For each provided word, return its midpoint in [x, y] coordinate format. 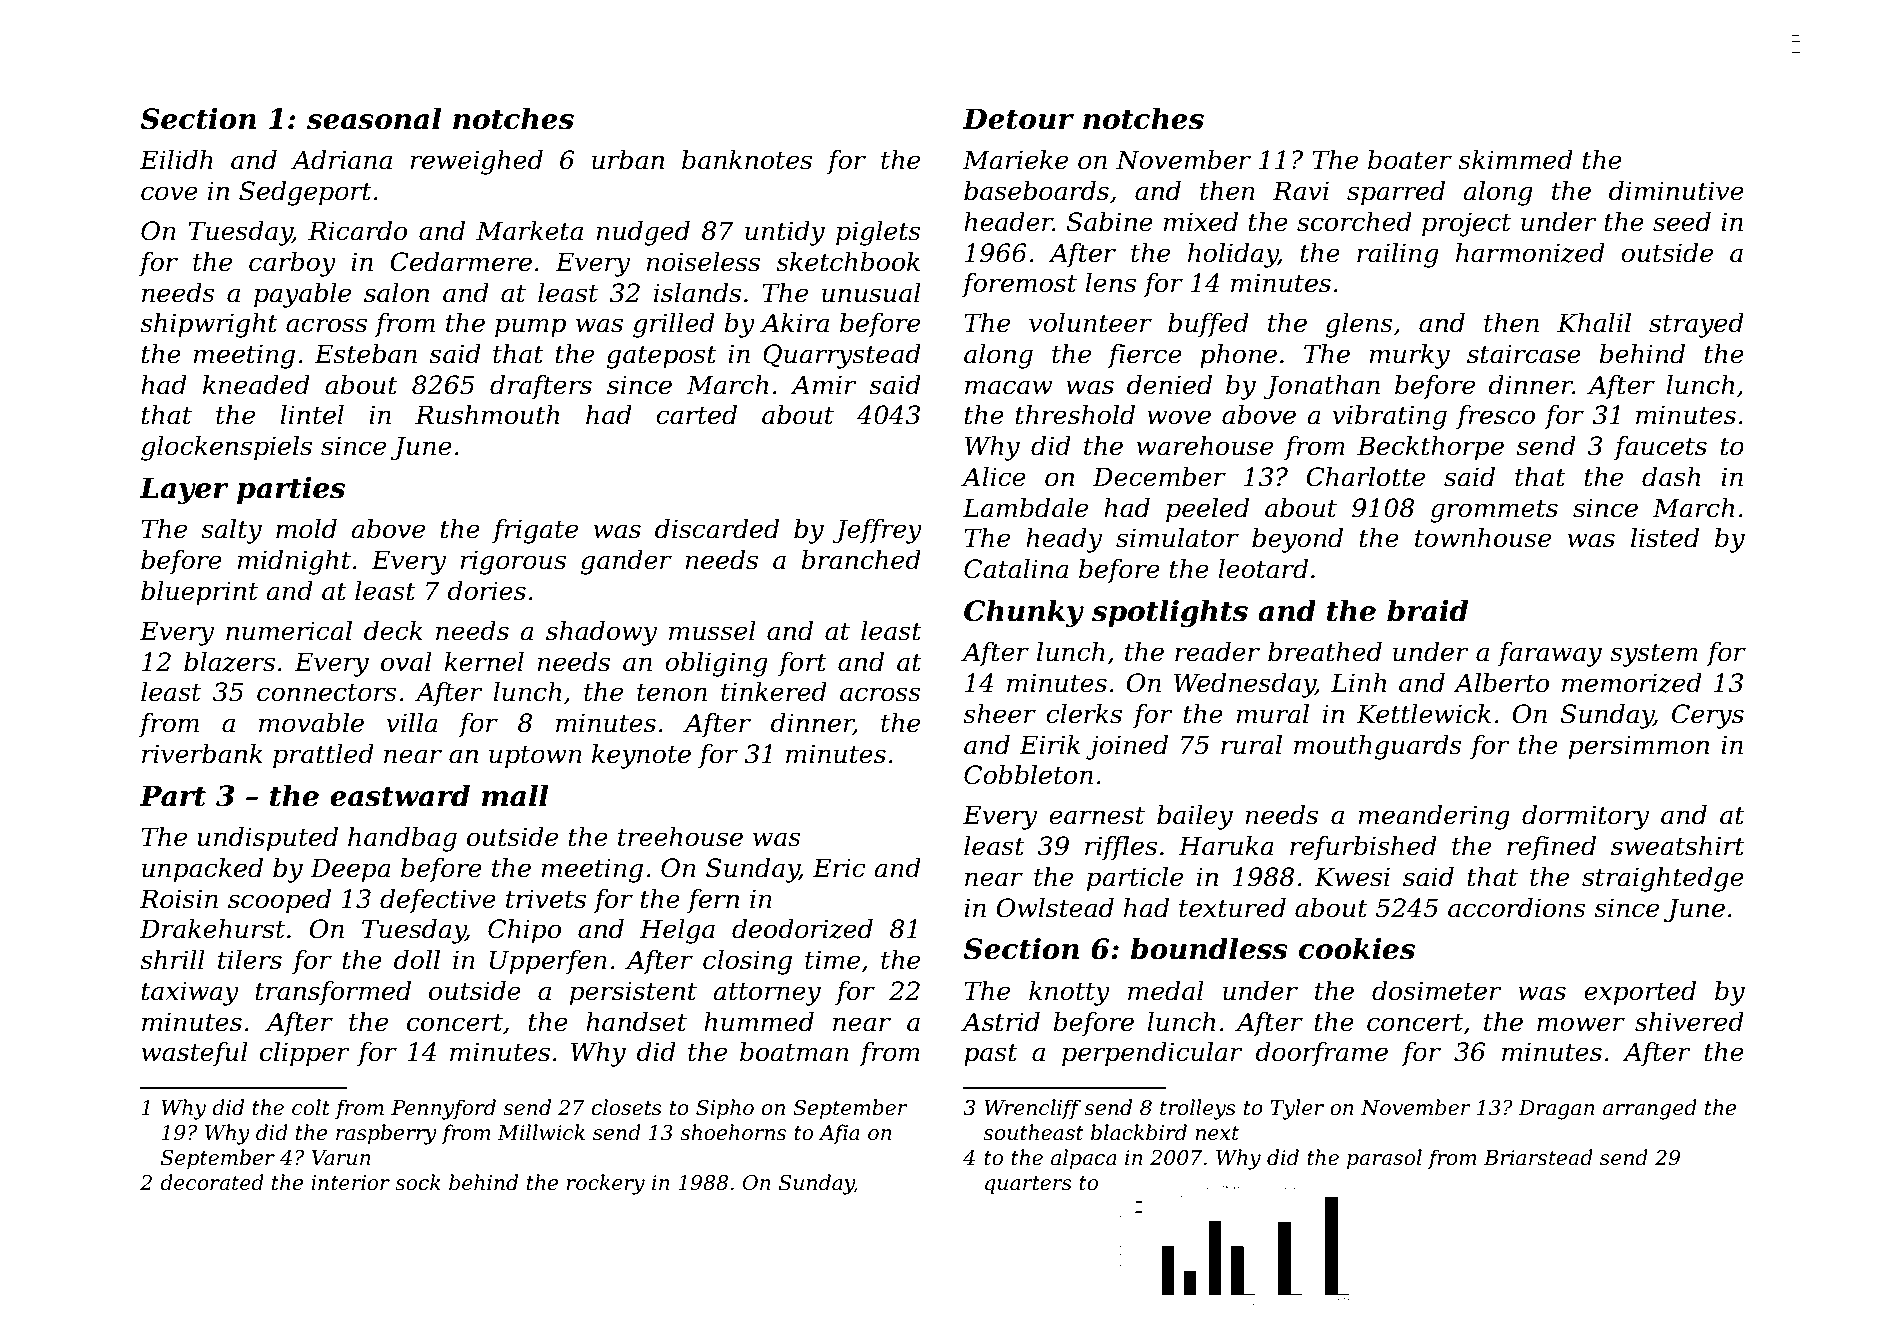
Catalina [1016, 569]
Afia [839, 1134]
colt [311, 1107]
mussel [712, 631]
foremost [1019, 285]
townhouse [1483, 538]
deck [393, 631]
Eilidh [176, 160]
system [1654, 655]
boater [1410, 160]
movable [311, 723]
